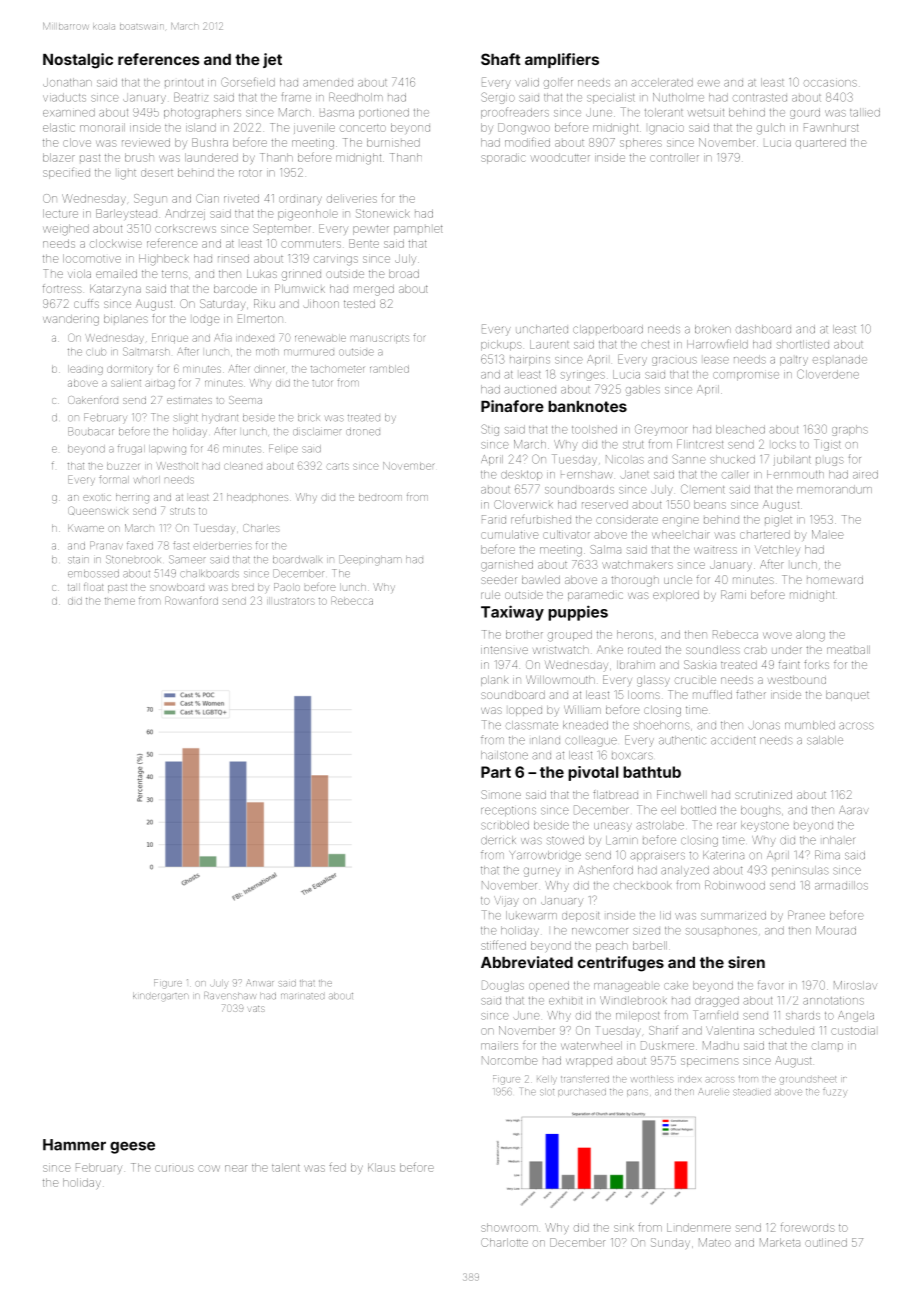 This screenshot has height=1308, width=924. I want to click on Boubacar, so click(91, 431).
